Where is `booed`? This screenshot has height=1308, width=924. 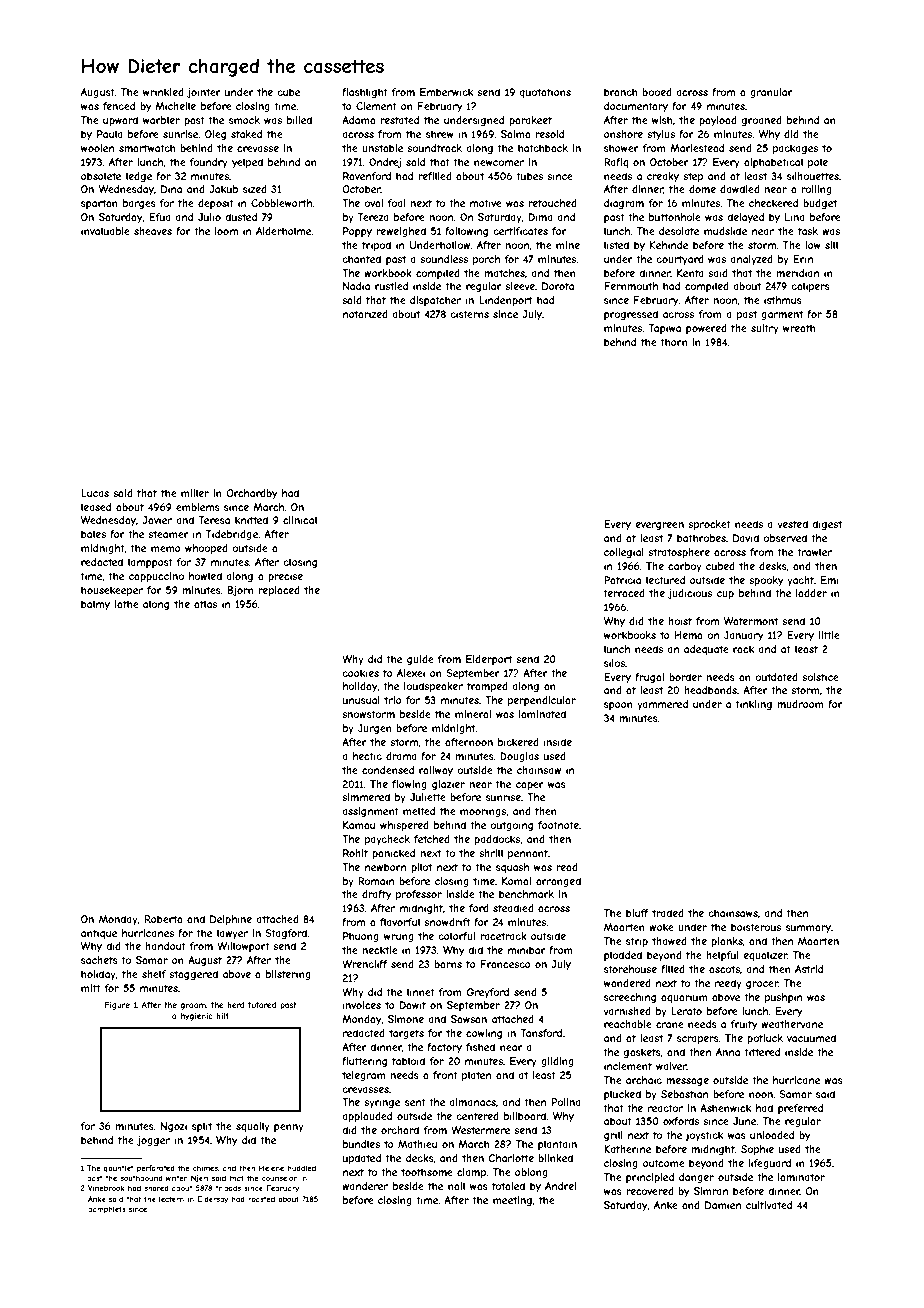 booed is located at coordinates (657, 92).
